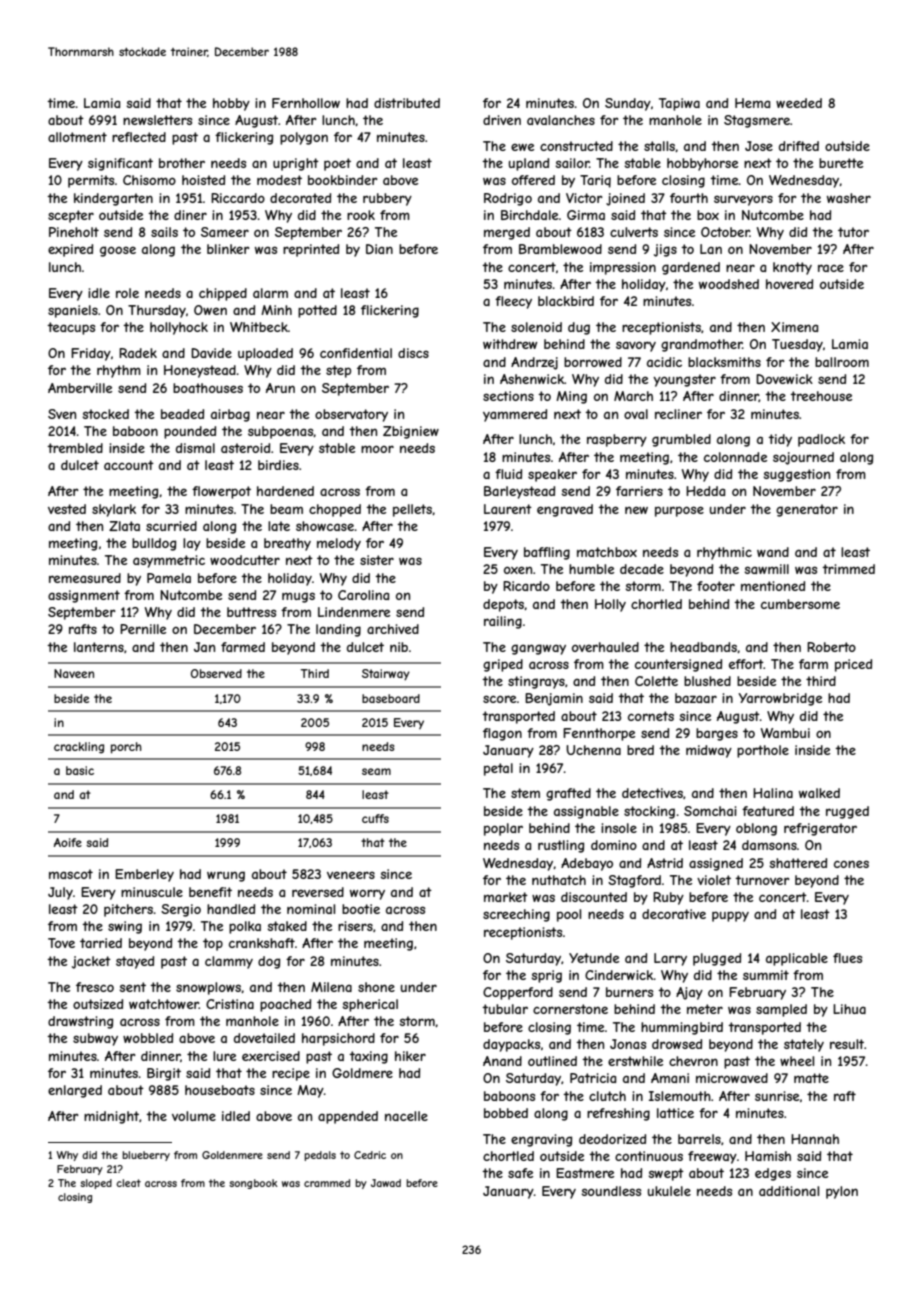 This page has width=924, height=1308. What do you see at coordinates (68, 842) in the page?
I see `Aoife` at bounding box center [68, 842].
